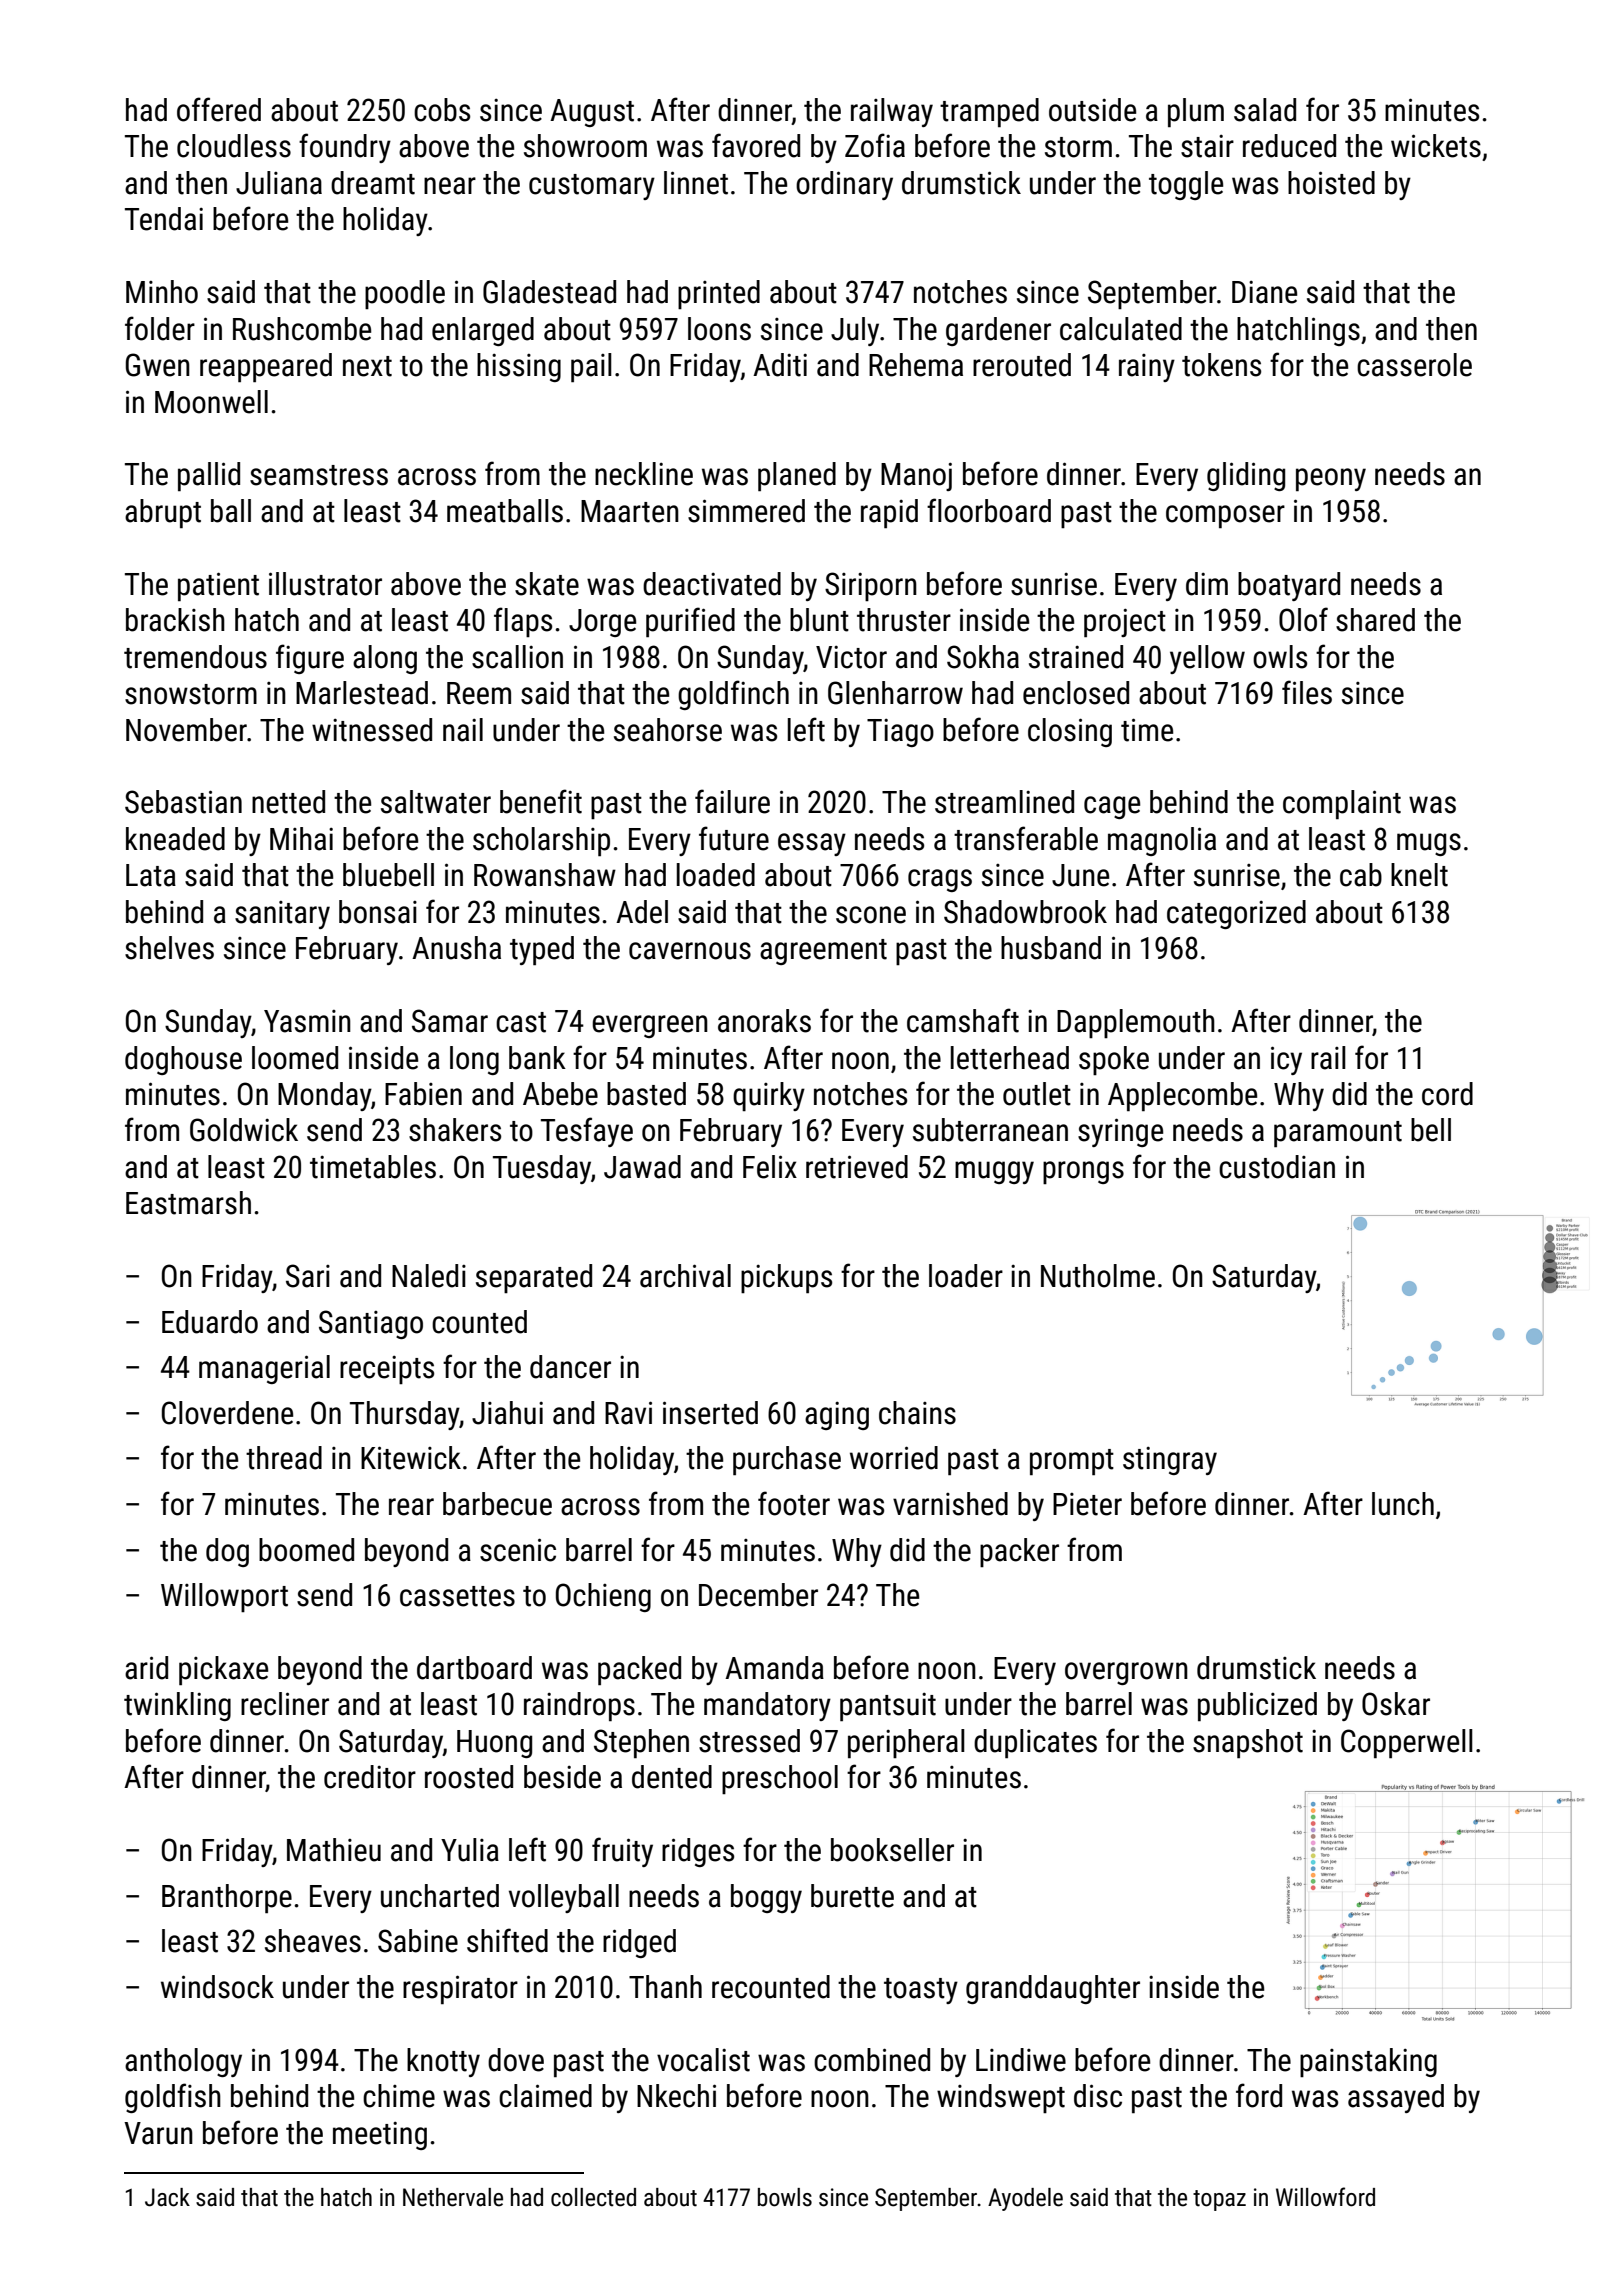  What do you see at coordinates (167, 2197) in the document?
I see `Jack` at bounding box center [167, 2197].
